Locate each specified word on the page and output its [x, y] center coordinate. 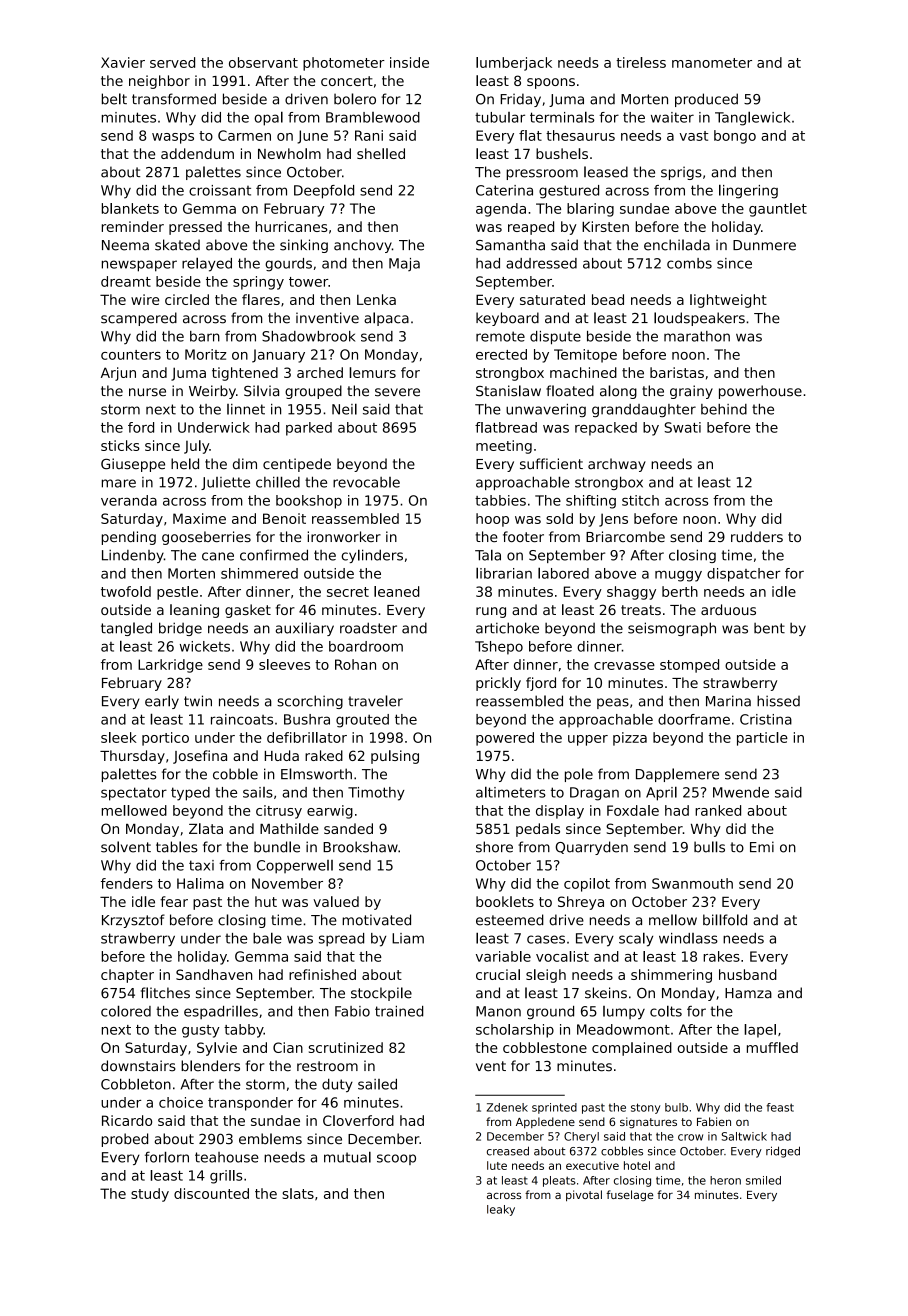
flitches [165, 993]
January [278, 356]
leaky [501, 1210]
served [172, 62]
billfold [725, 920]
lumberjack [514, 64]
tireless [641, 62]
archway [617, 465]
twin [198, 700]
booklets [505, 901]
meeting [504, 447]
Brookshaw [360, 847]
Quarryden [591, 848]
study [150, 1195]
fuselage [630, 1195]
